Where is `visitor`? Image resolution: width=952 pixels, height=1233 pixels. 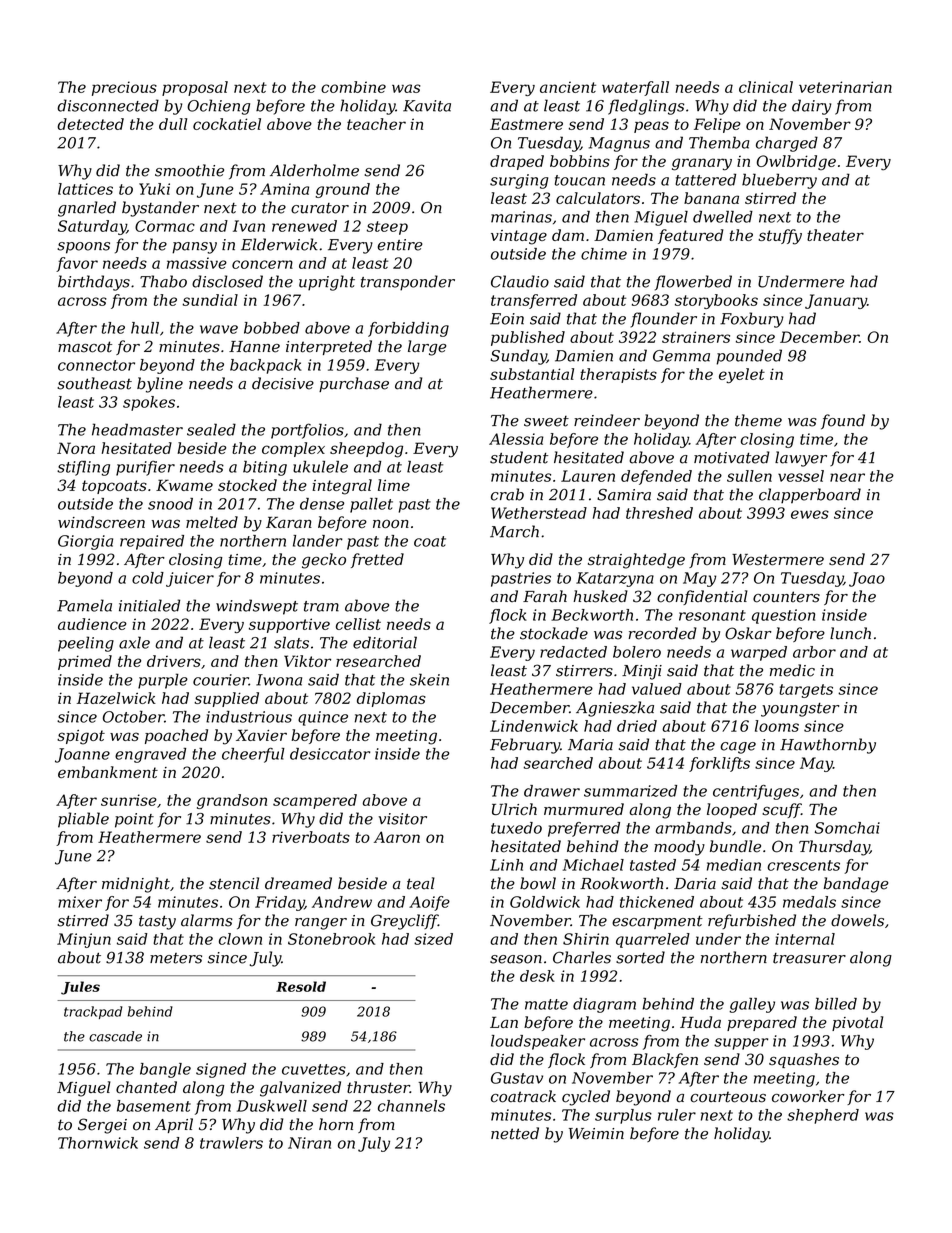 visitor is located at coordinates (403, 819).
